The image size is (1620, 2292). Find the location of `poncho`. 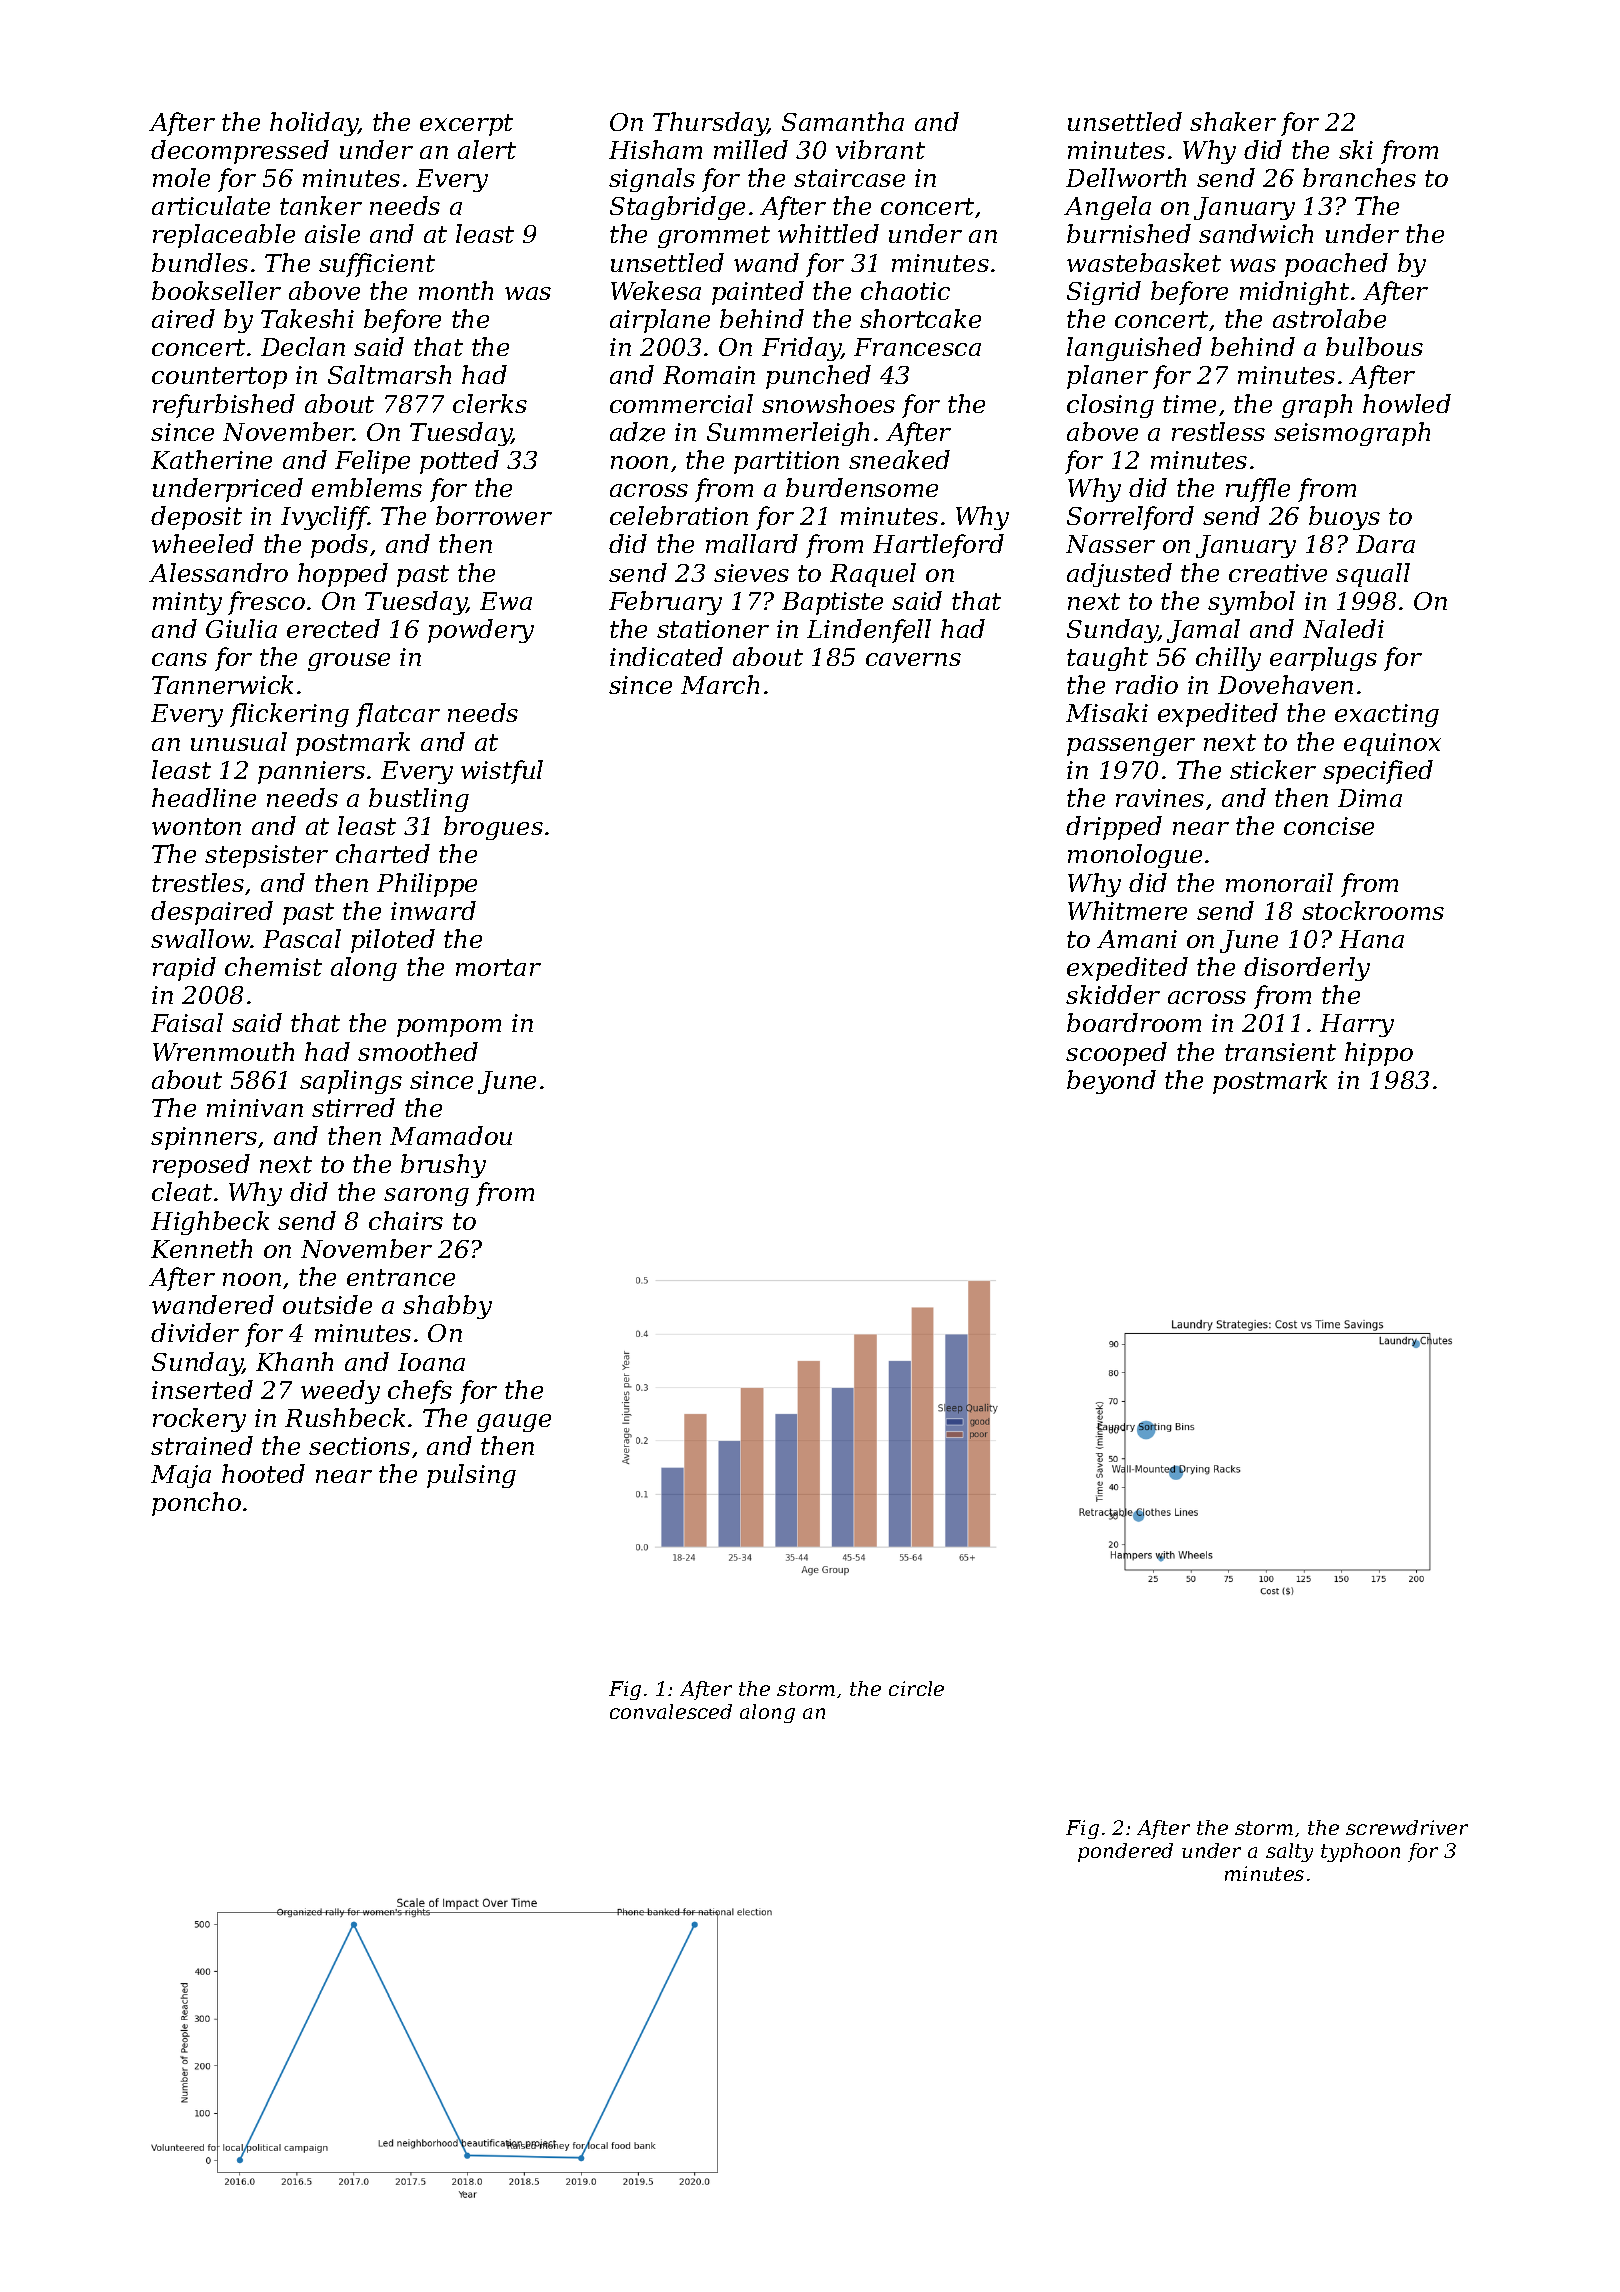

poncho is located at coordinates (196, 1504).
